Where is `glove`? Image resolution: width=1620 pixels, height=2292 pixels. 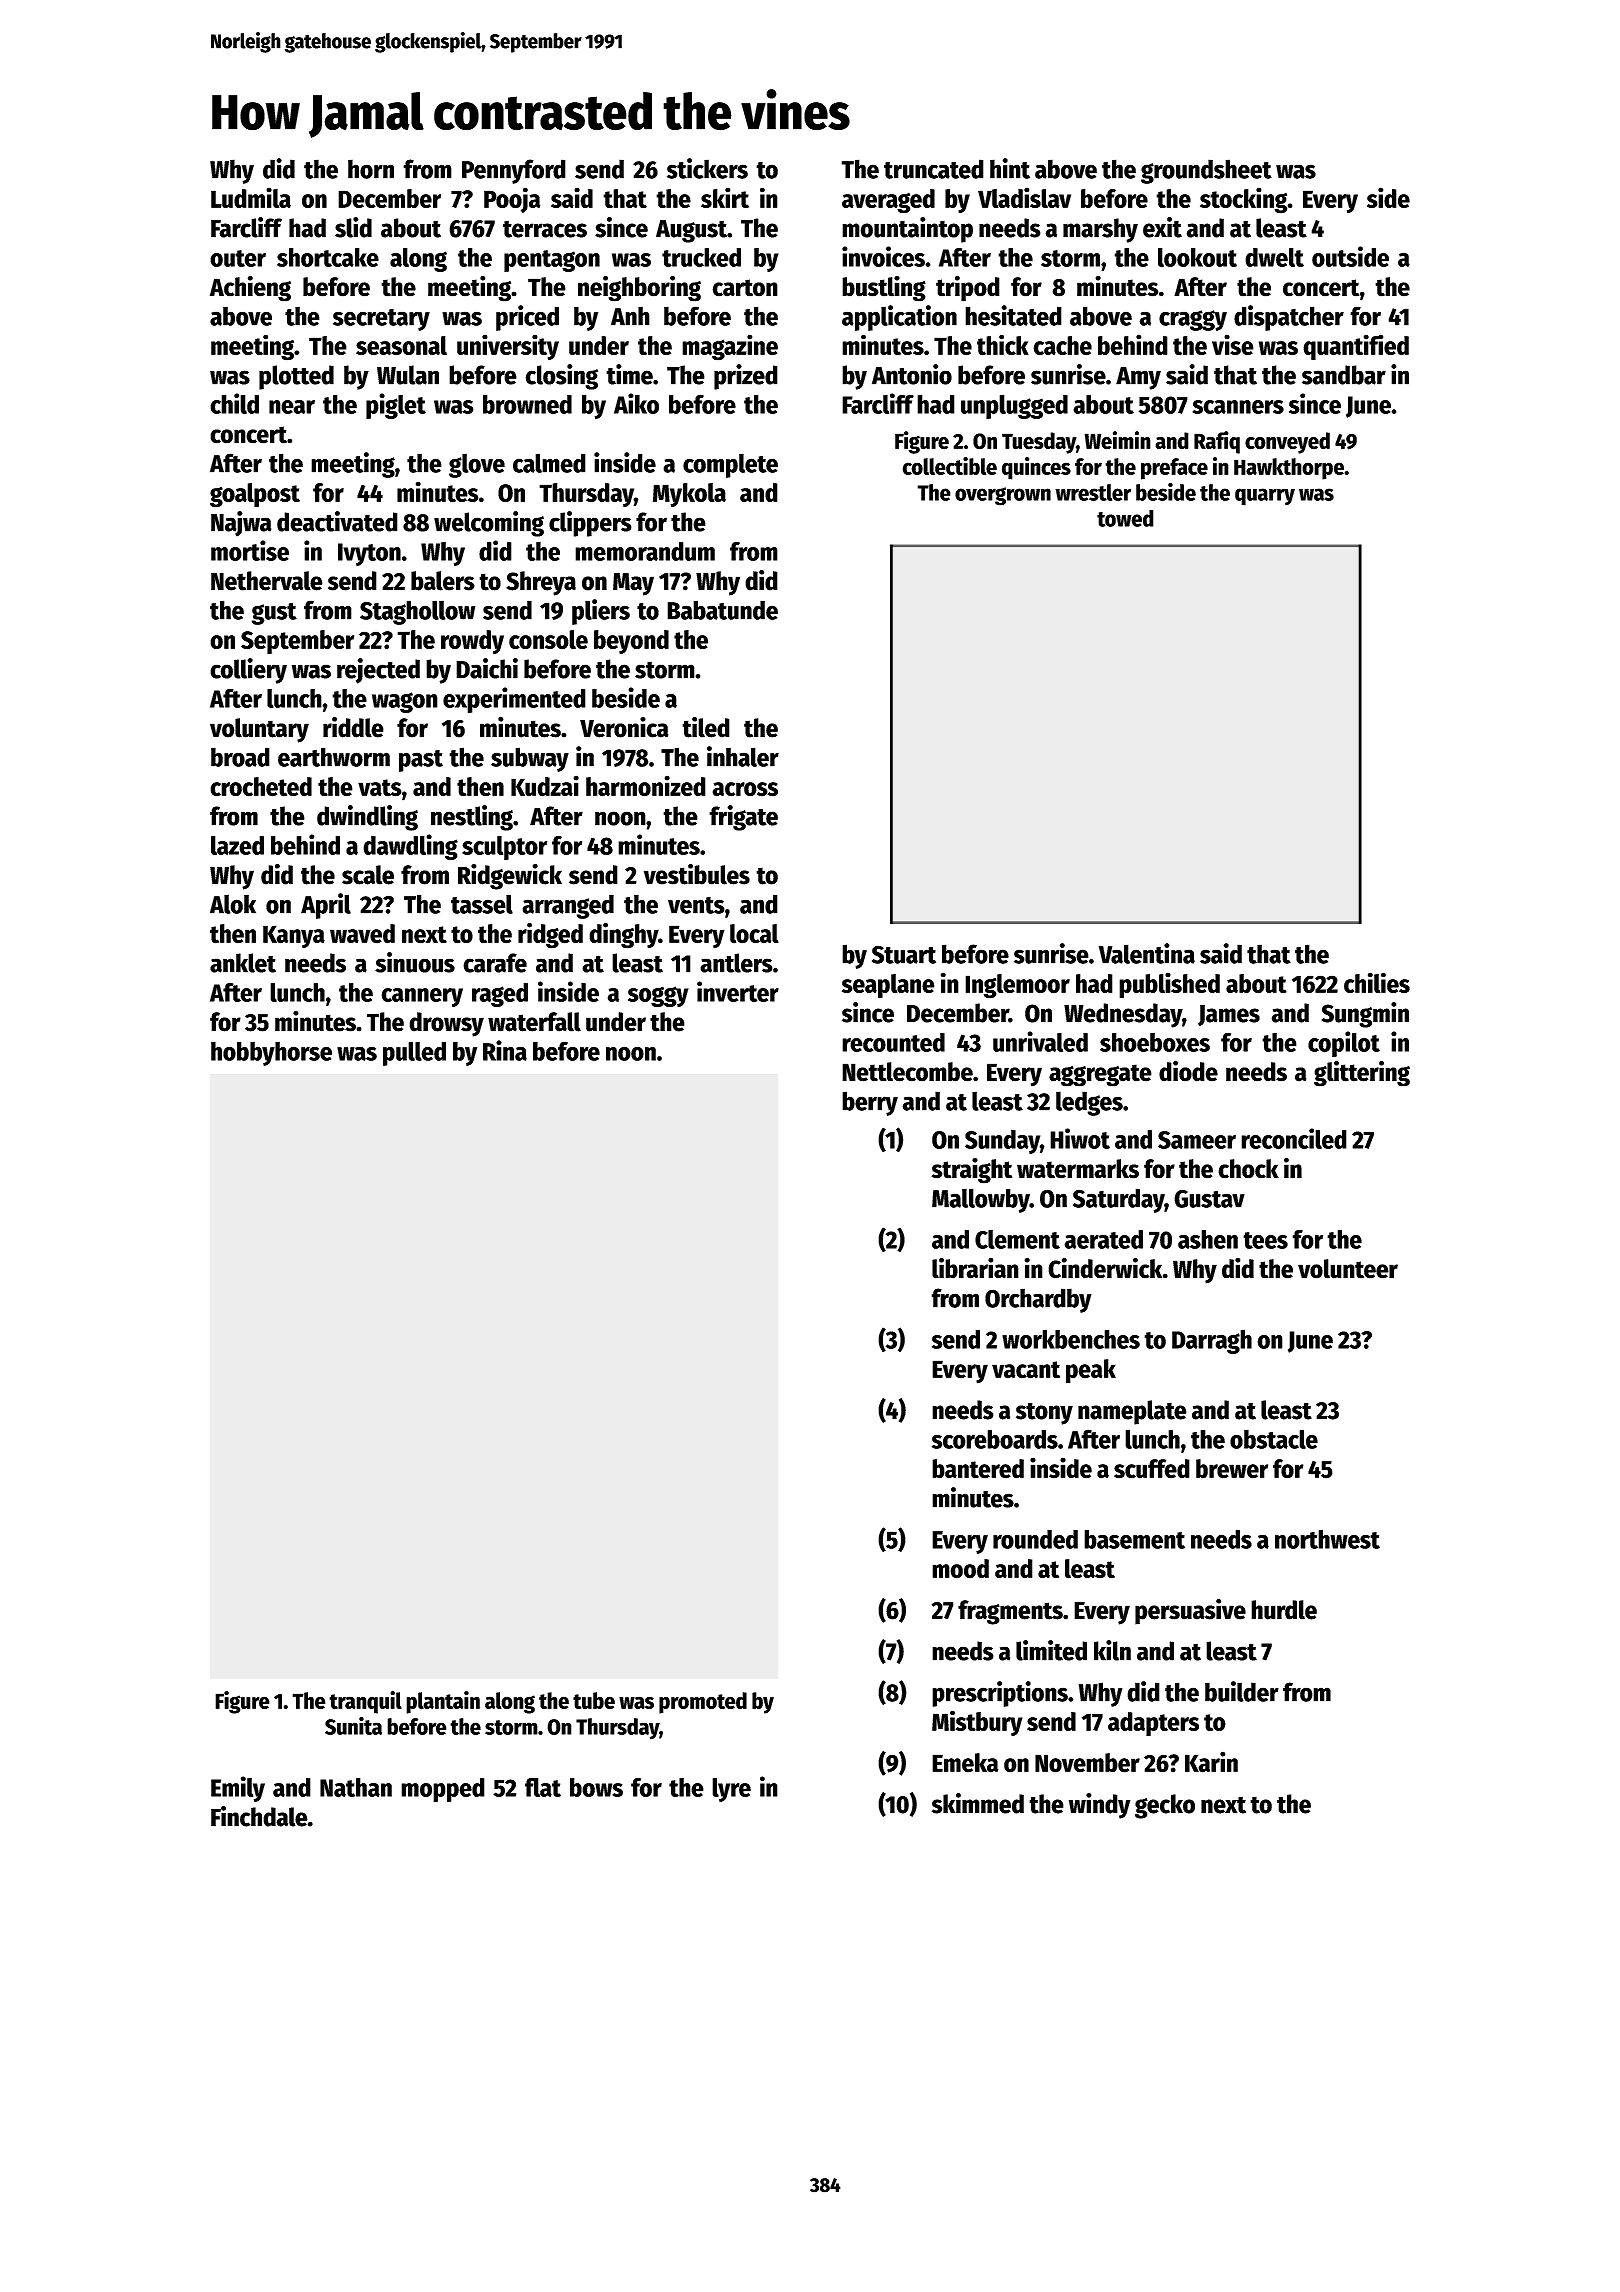 glove is located at coordinates (477, 465).
